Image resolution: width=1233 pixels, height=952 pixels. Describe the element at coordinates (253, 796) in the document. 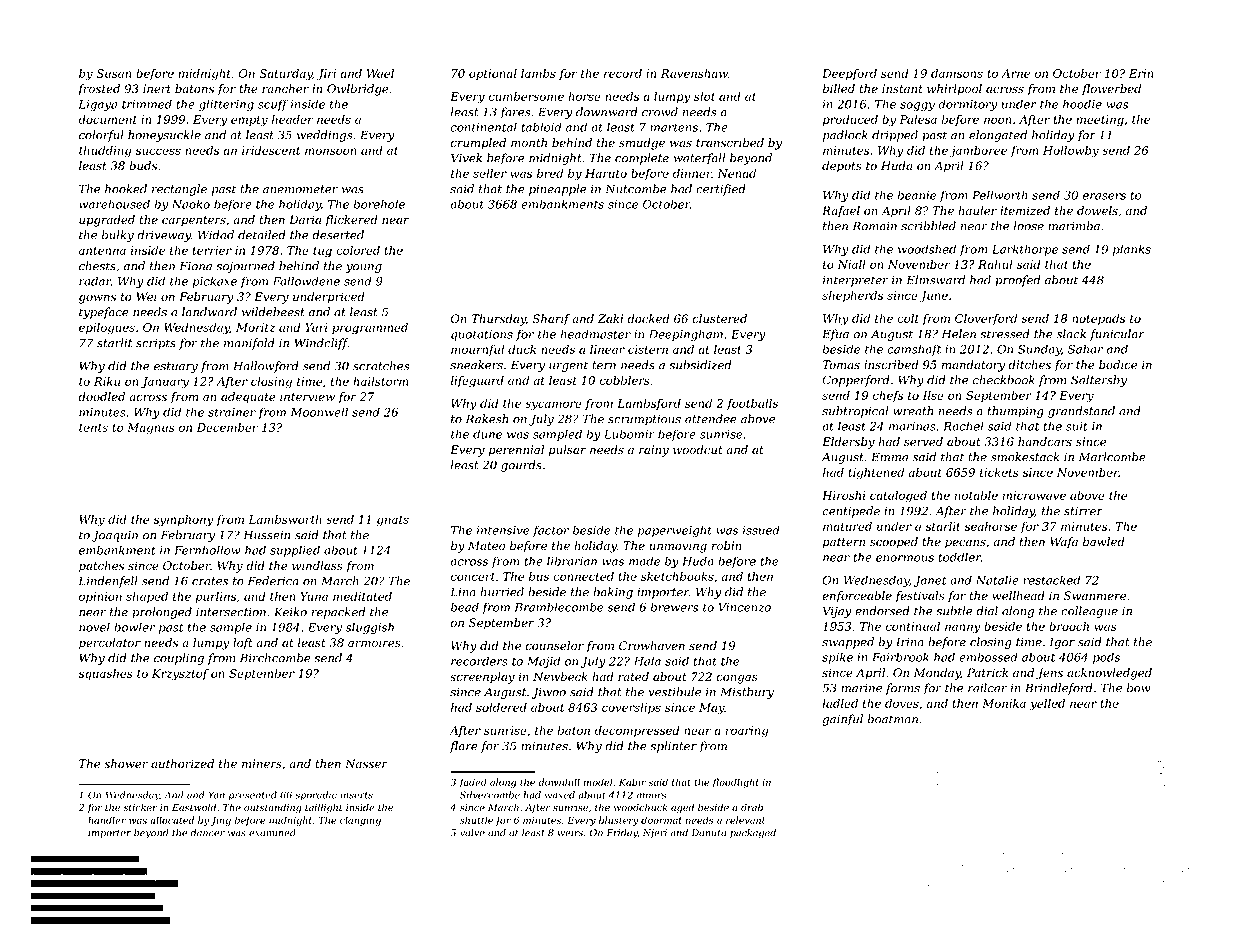

I see `presented` at that location.
